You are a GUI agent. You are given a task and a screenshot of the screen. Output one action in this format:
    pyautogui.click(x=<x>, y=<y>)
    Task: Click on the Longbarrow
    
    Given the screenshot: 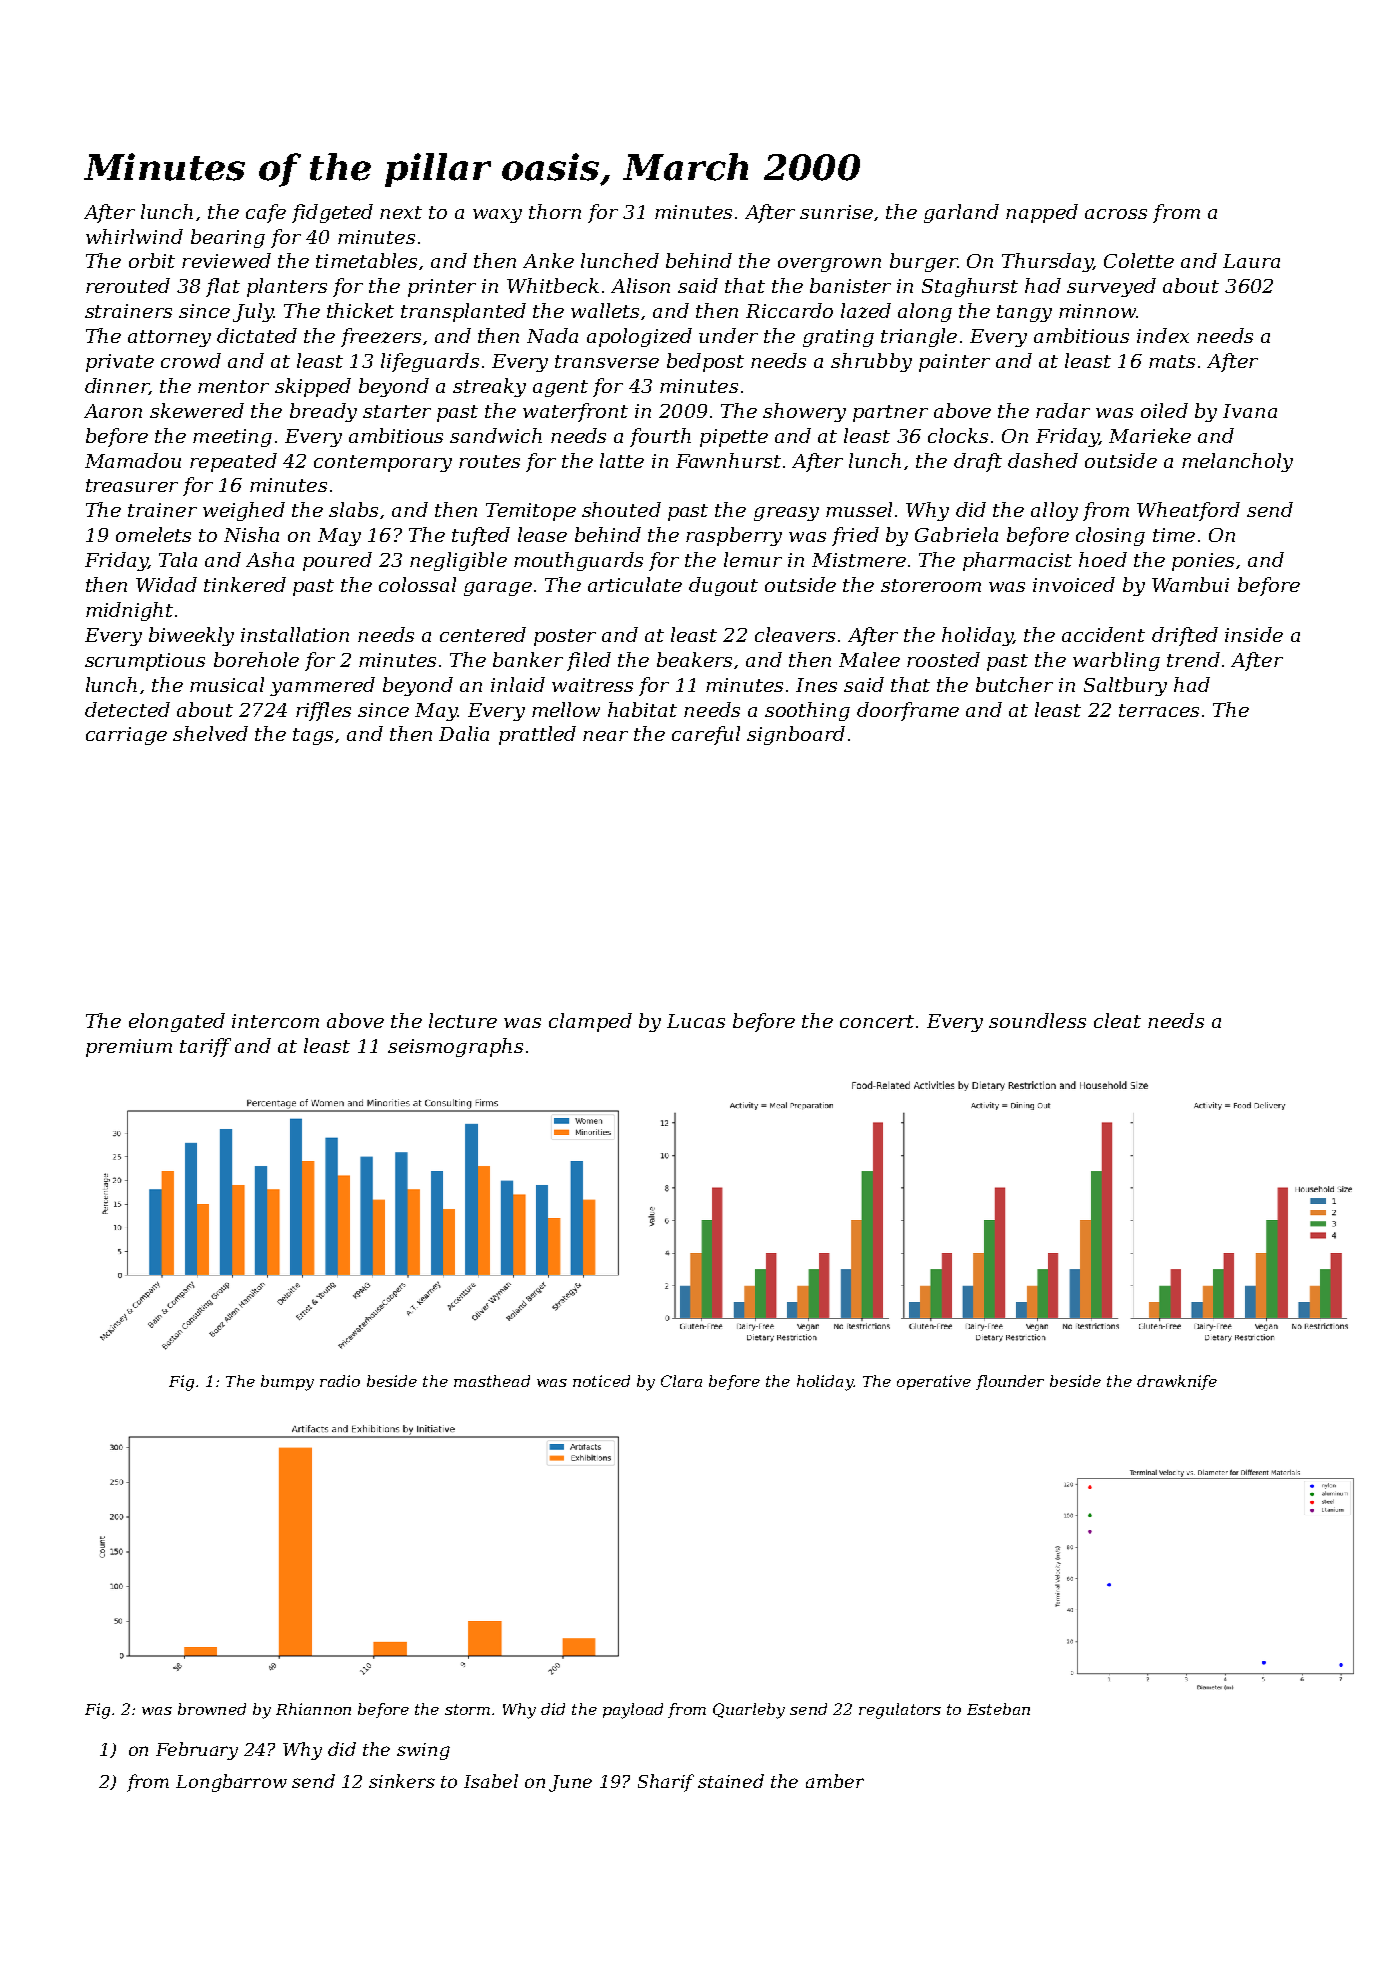 What is the action you would take?
    pyautogui.click(x=231, y=1783)
